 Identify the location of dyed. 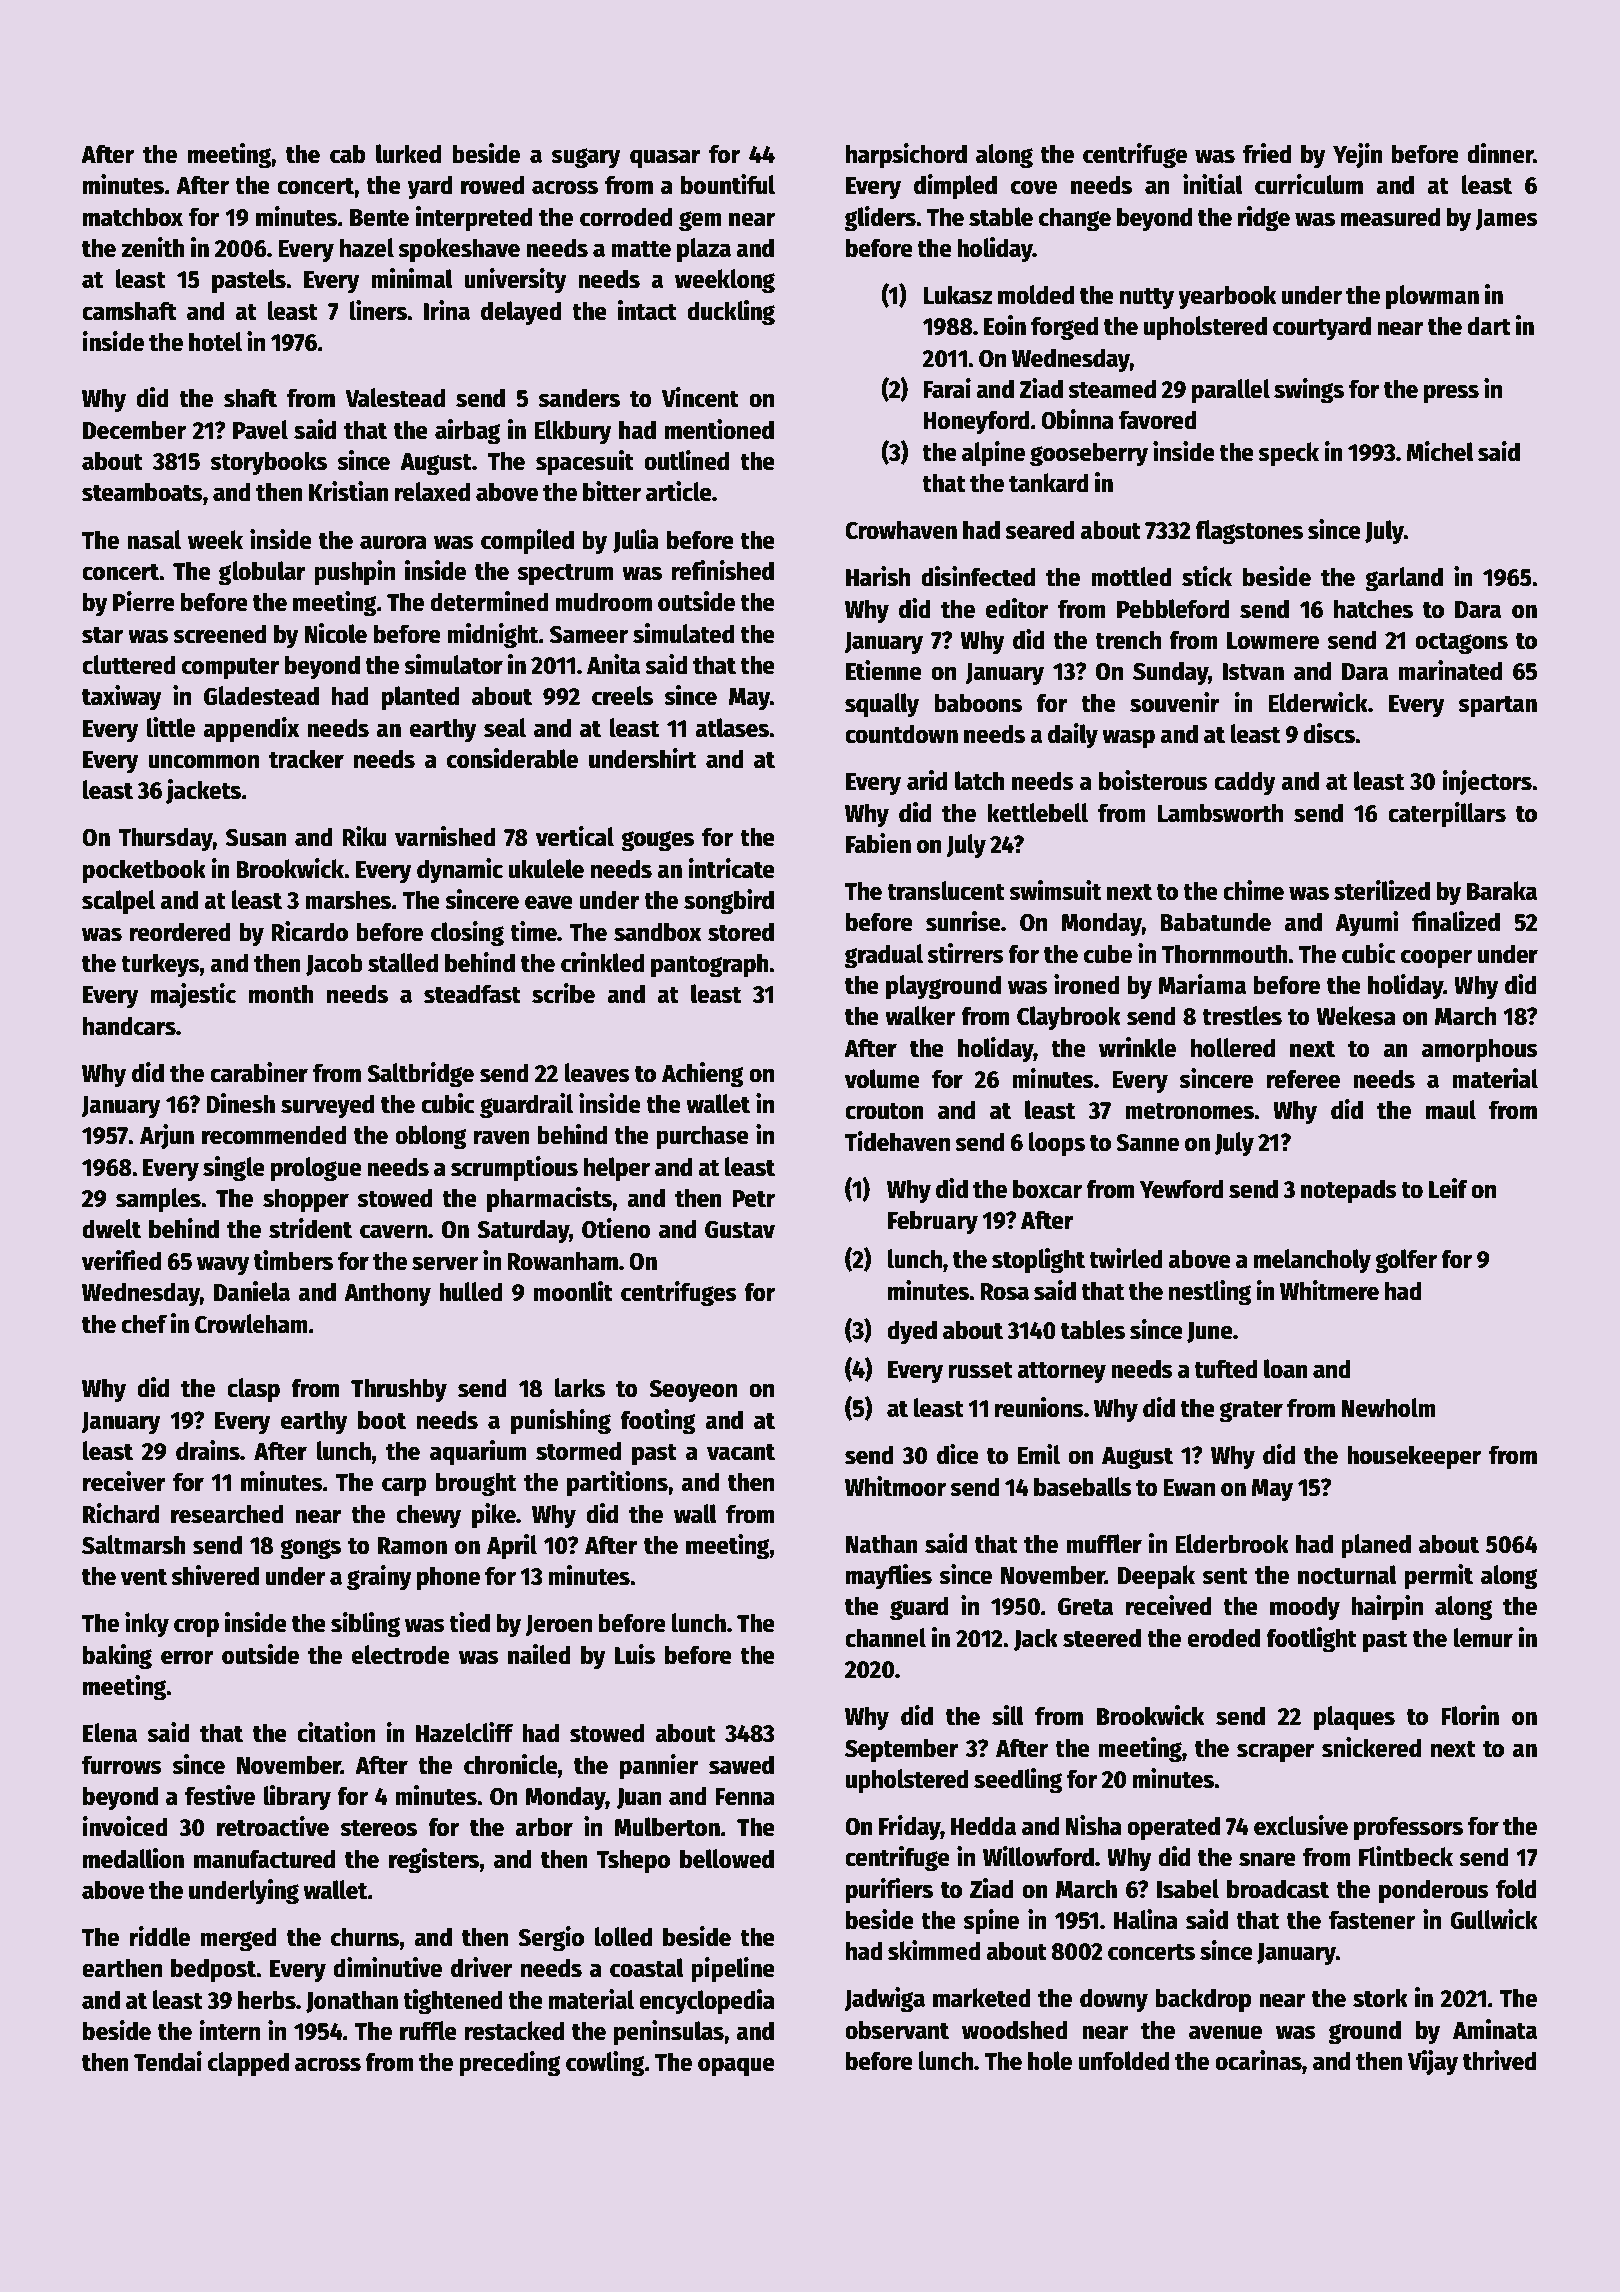
(912, 1332).
